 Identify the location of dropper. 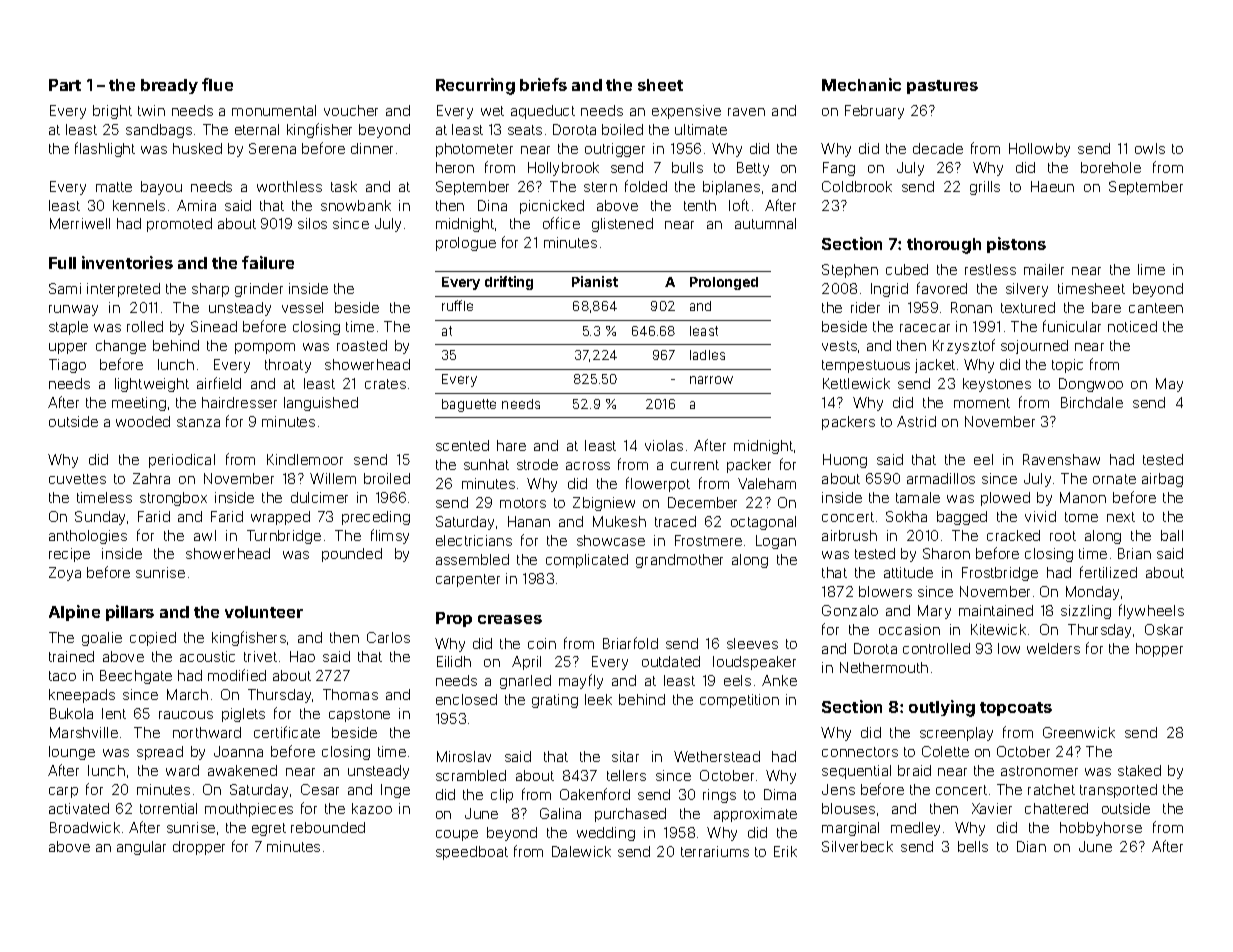
(199, 848).
